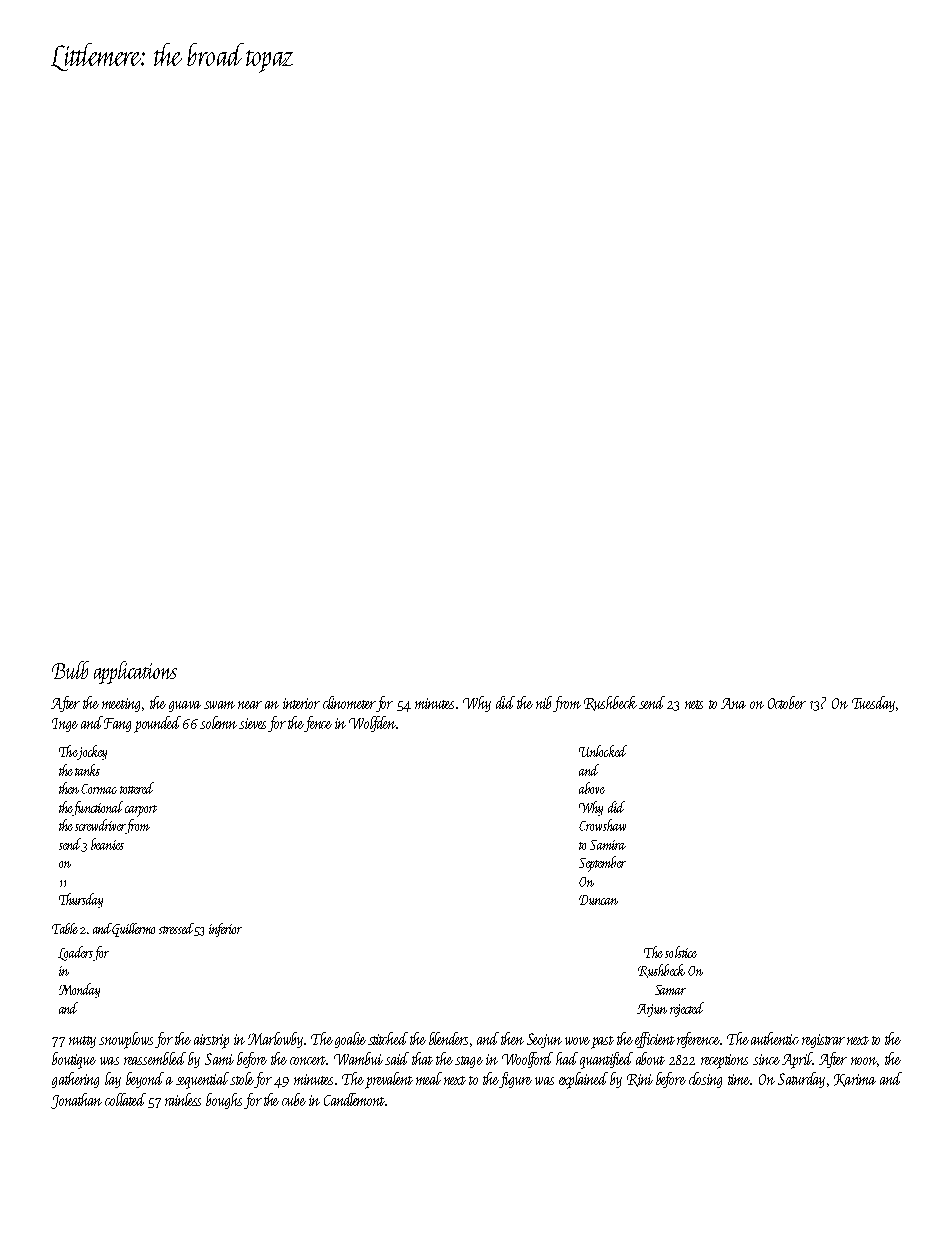  What do you see at coordinates (224, 1101) in the image?
I see `boughs` at bounding box center [224, 1101].
